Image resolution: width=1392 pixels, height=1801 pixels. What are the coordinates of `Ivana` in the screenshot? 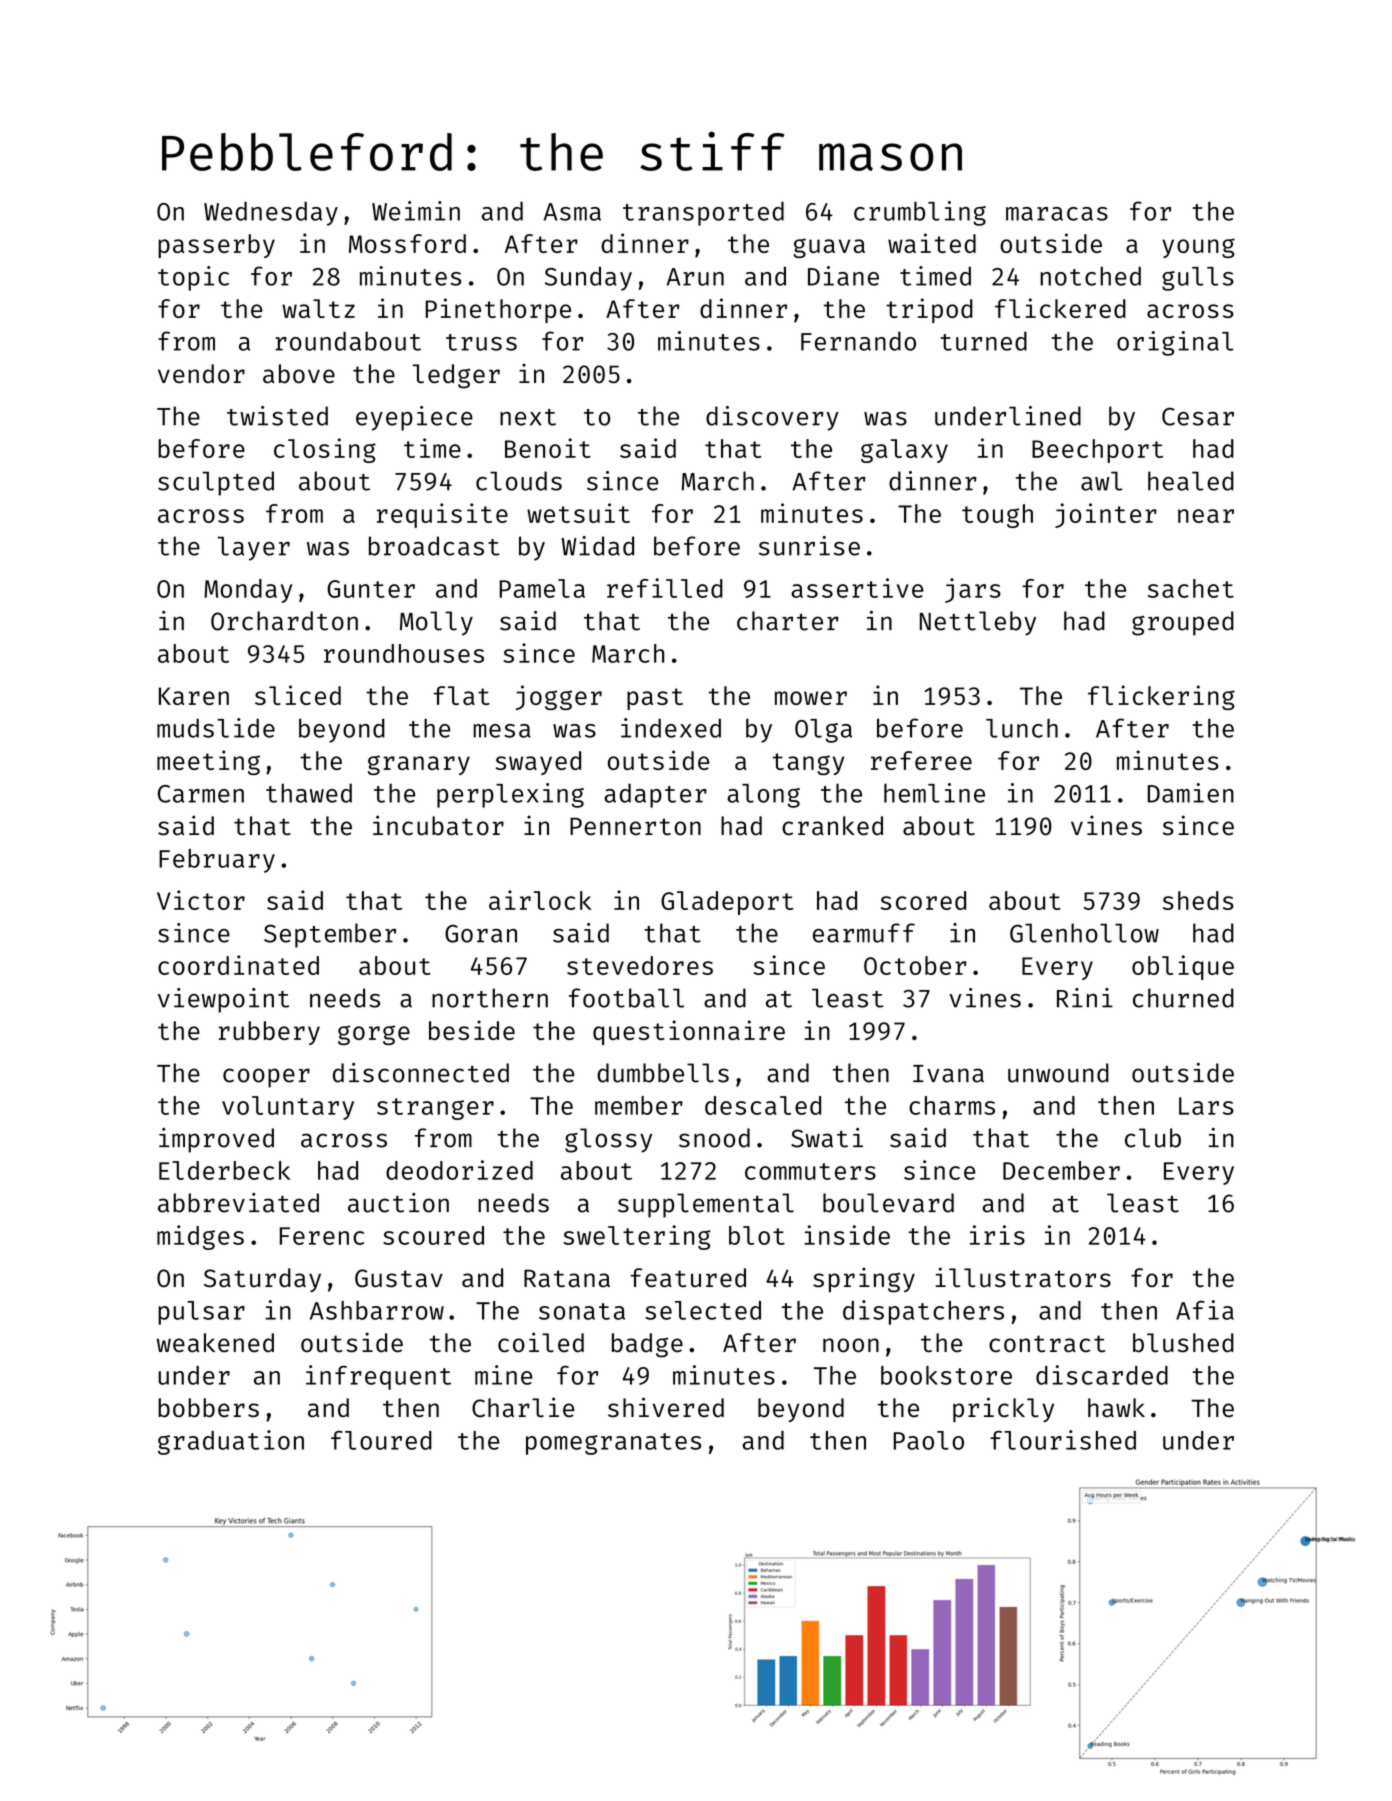 It's located at (948, 1074).
